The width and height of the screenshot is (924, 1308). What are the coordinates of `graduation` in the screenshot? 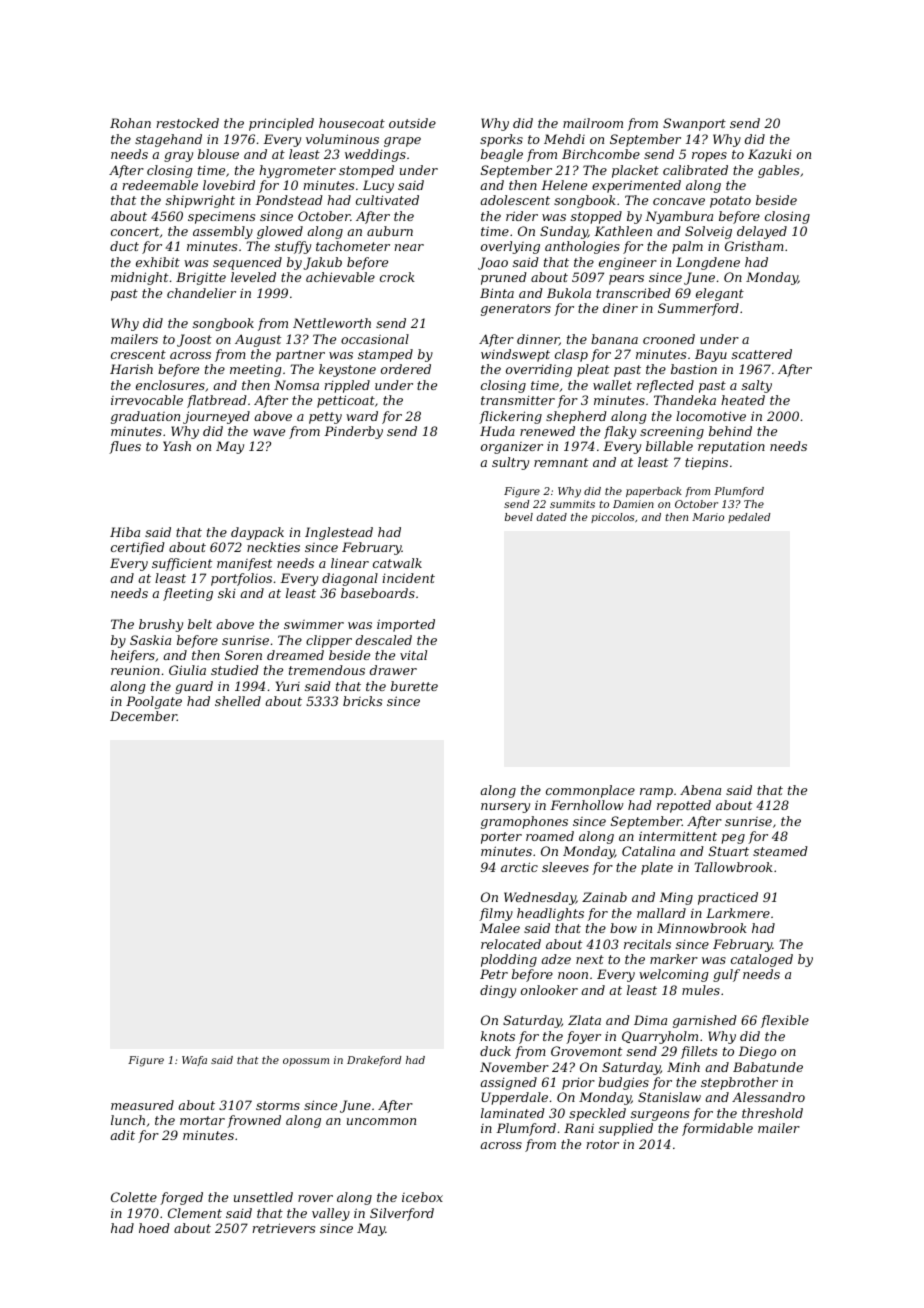 It's located at (145, 417).
